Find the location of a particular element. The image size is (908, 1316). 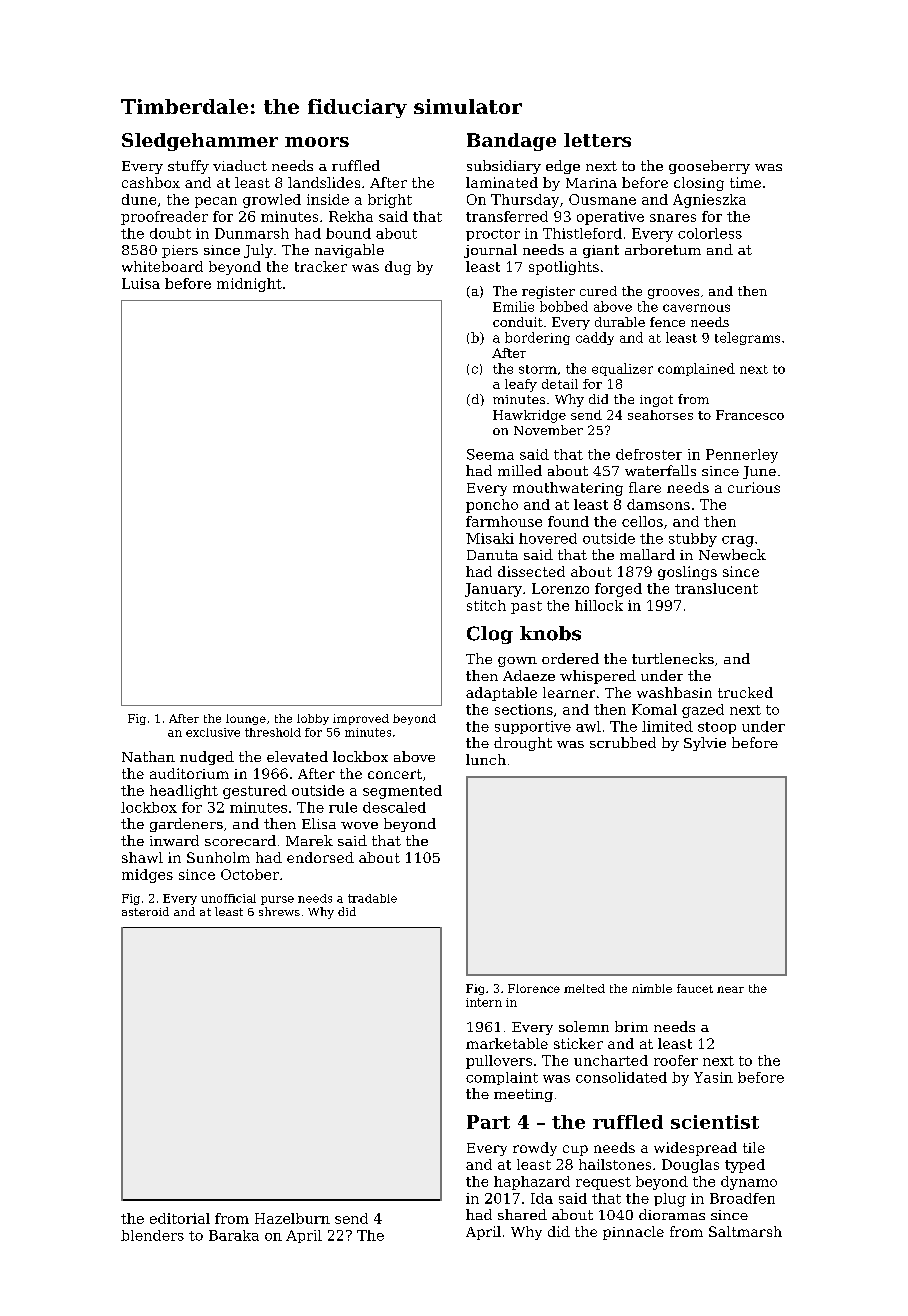

milled is located at coordinates (520, 470).
